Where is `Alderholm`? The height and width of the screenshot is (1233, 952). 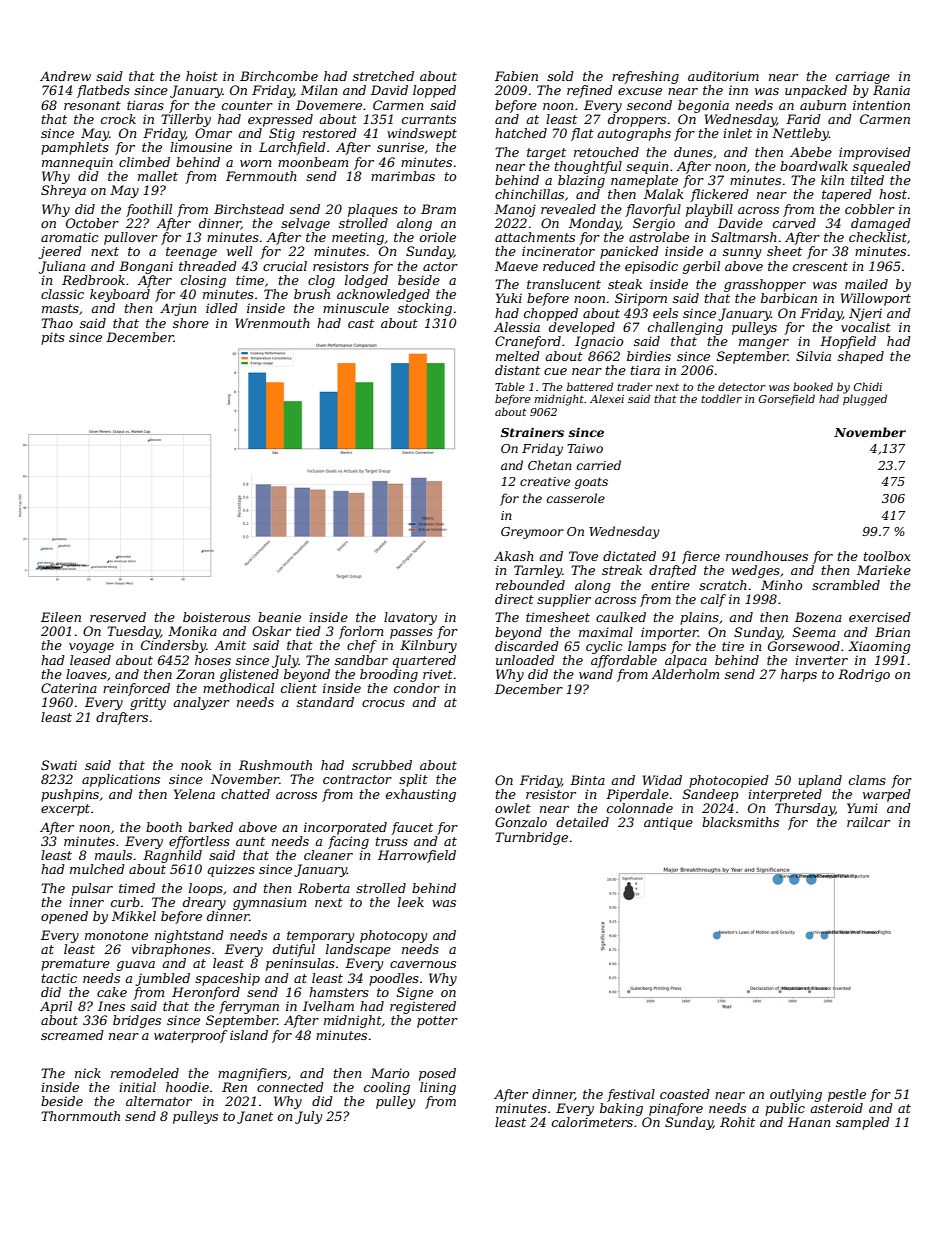 Alderholm is located at coordinates (685, 674).
